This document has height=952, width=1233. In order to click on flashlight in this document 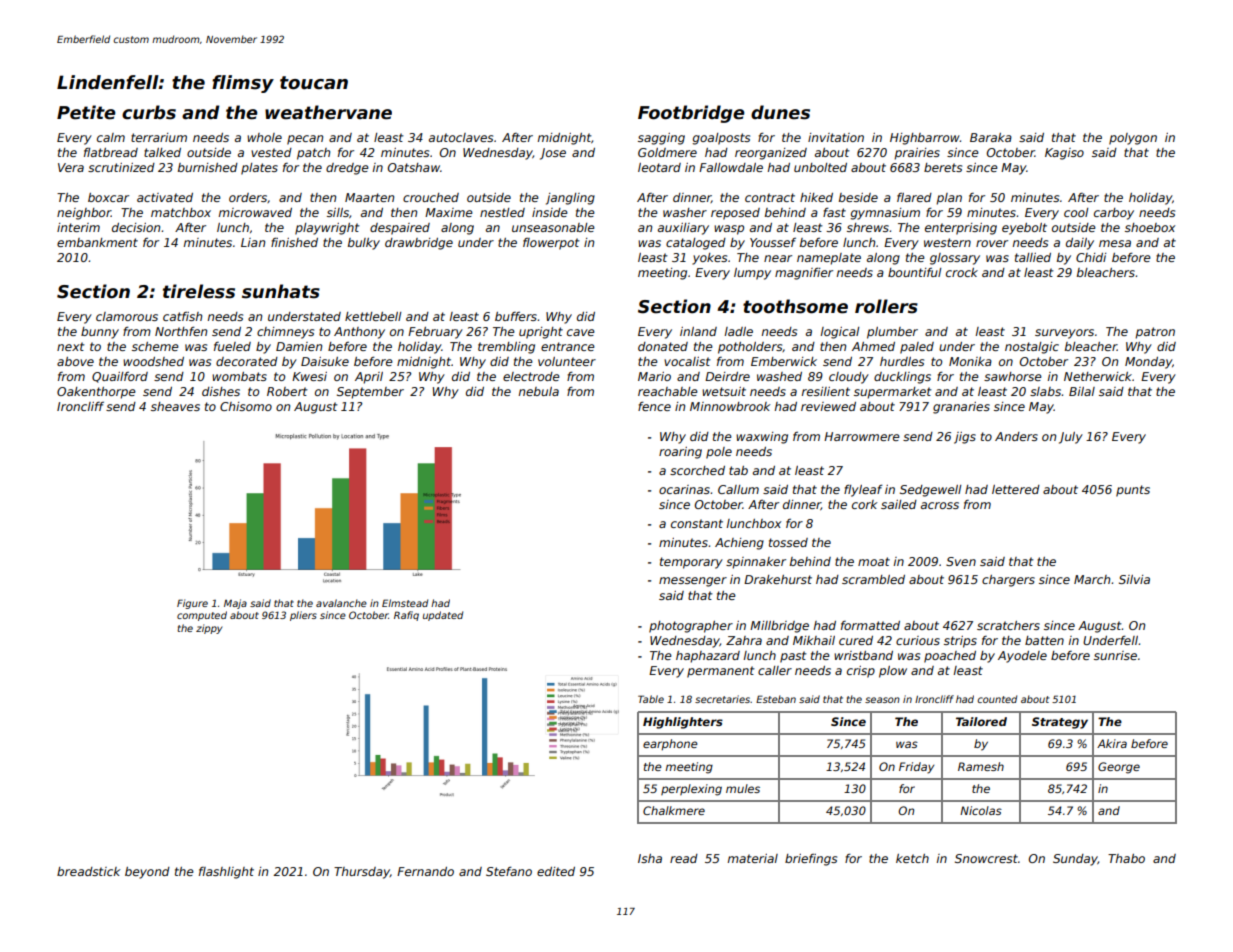, I will do `click(226, 873)`.
